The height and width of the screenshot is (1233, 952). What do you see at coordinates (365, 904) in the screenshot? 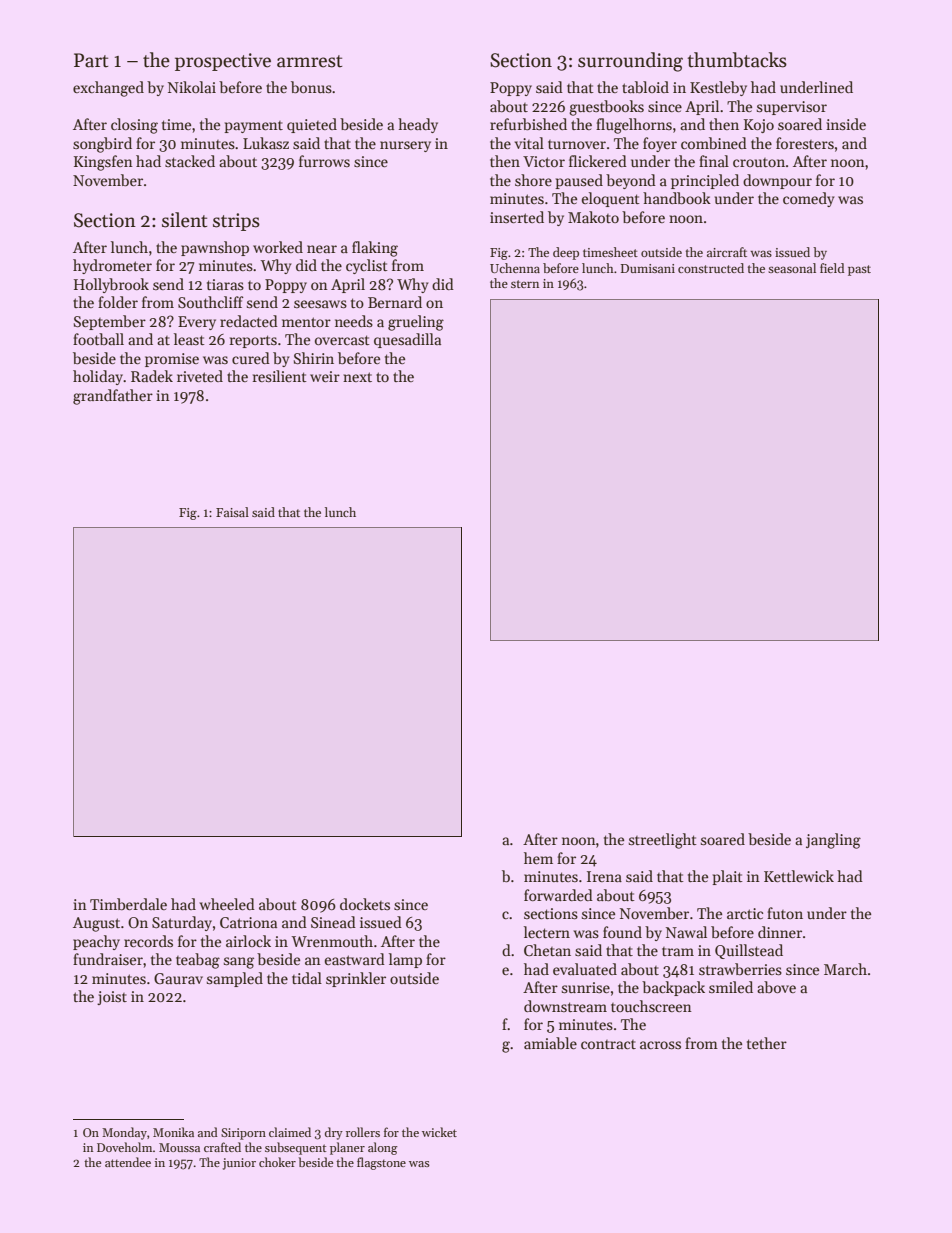
I see `dockets` at bounding box center [365, 904].
